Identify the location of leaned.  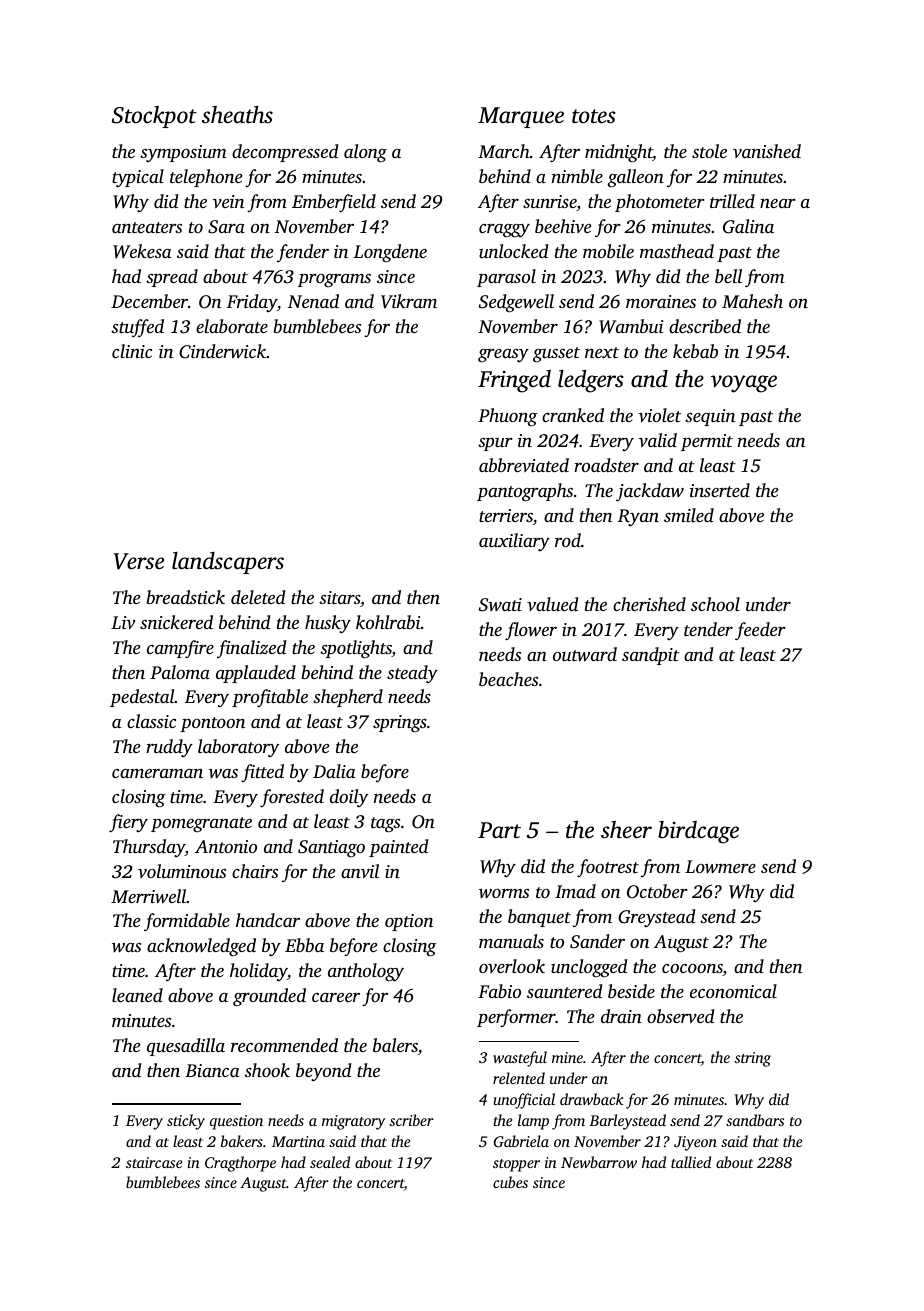
(137, 995).
